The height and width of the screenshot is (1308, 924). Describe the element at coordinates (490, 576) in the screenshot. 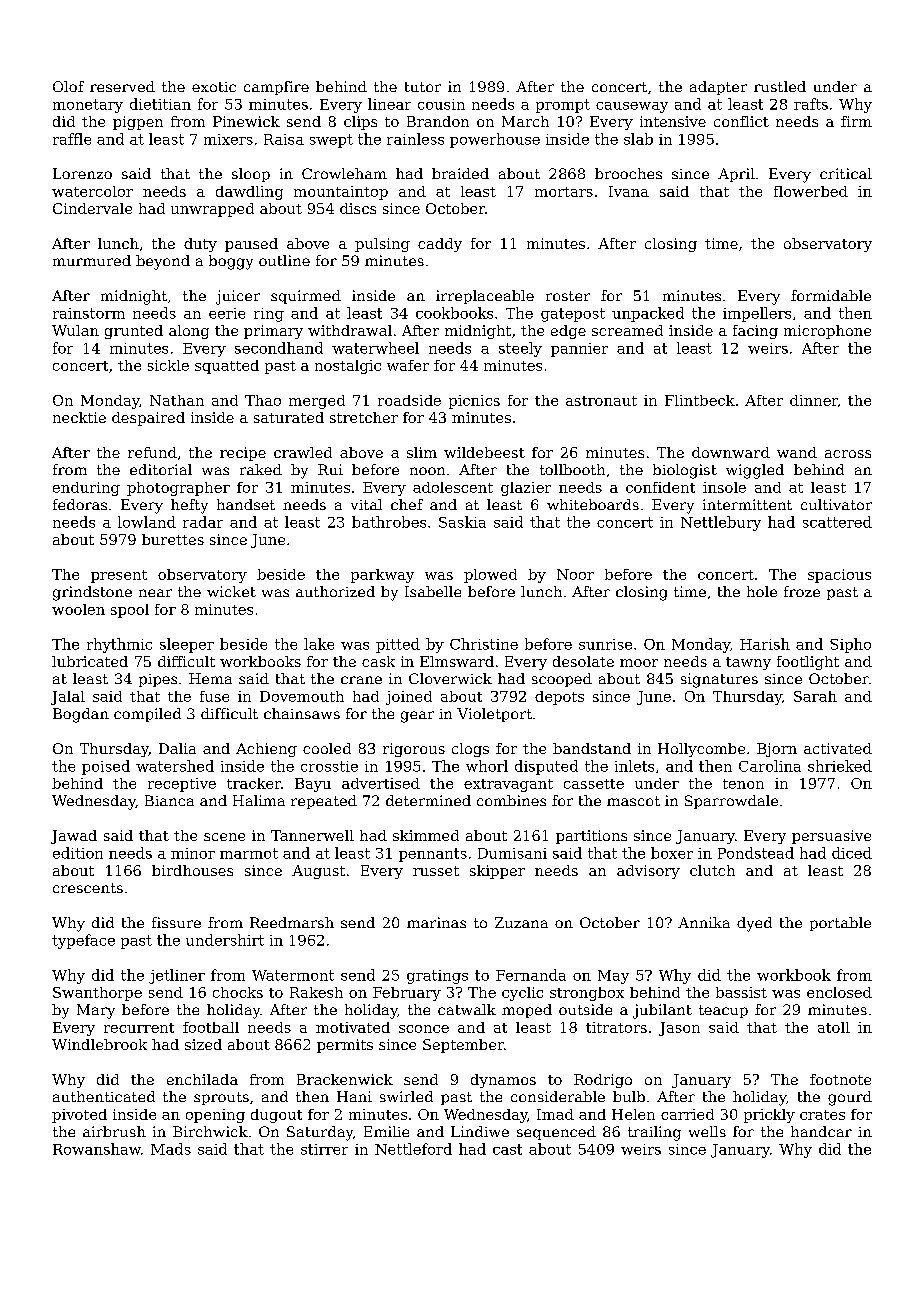

I see `plowed` at that location.
